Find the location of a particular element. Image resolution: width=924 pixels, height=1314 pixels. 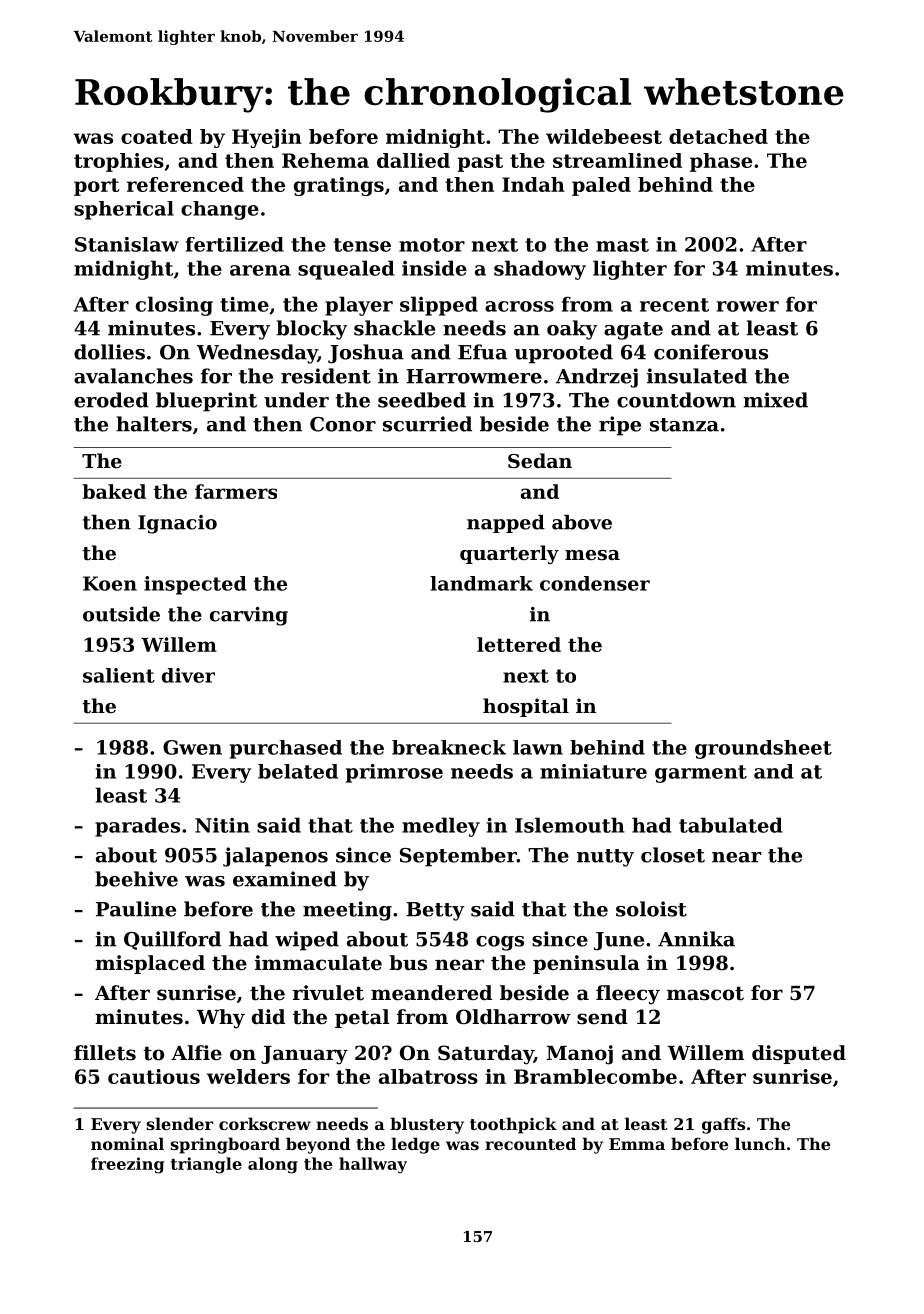

medley is located at coordinates (441, 827).
